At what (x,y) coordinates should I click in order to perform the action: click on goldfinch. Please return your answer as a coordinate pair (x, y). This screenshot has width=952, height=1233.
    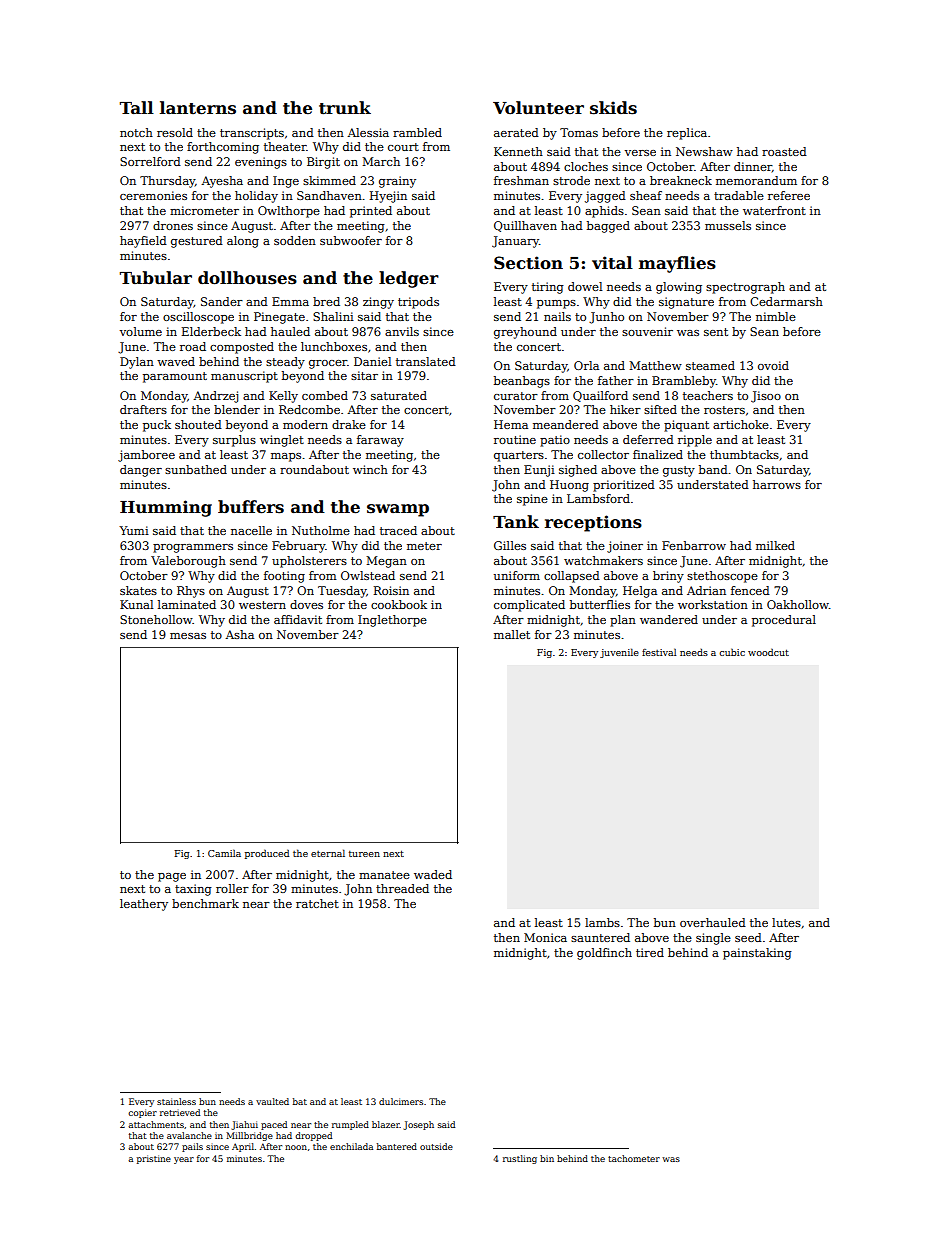
    Looking at the image, I should click on (604, 954).
